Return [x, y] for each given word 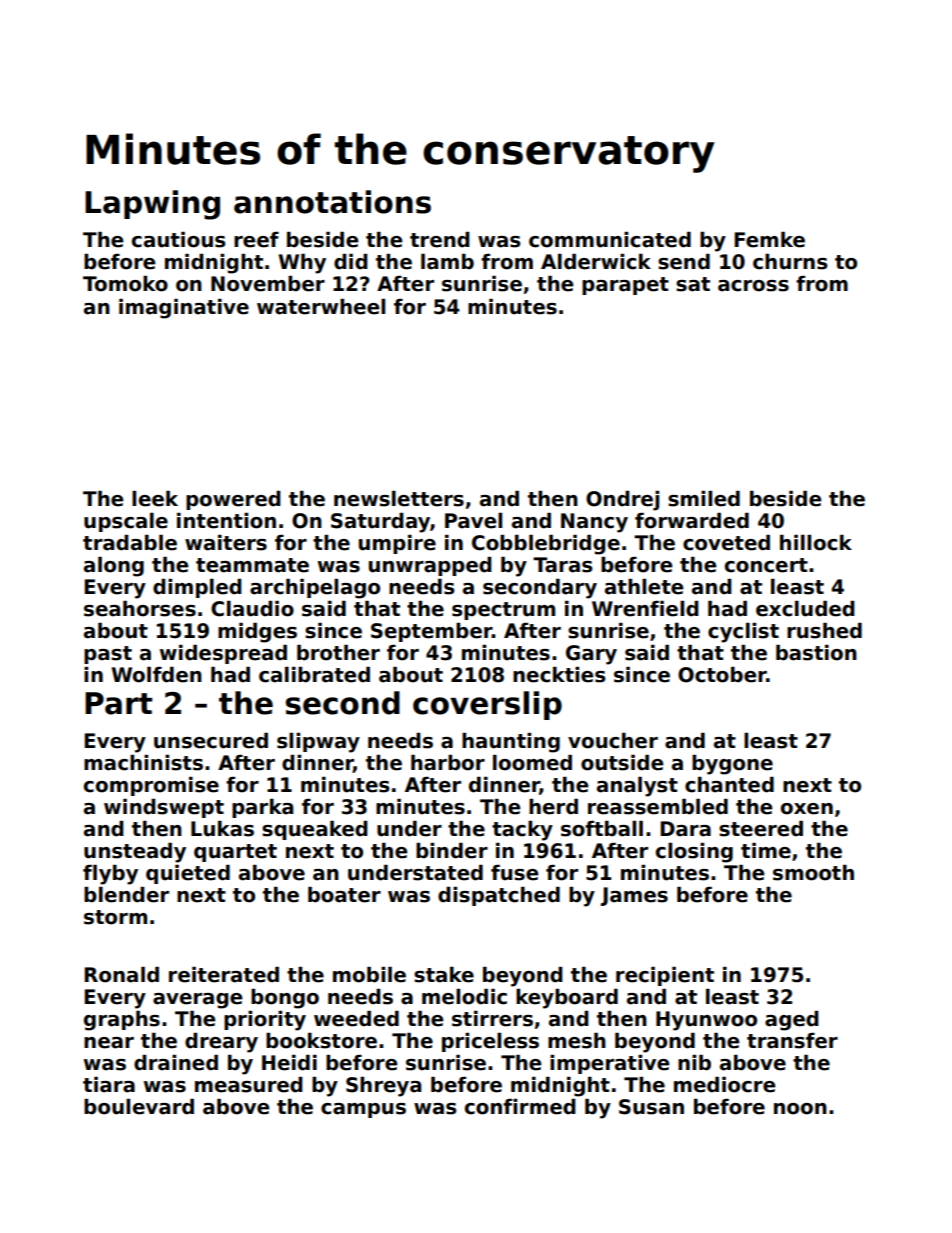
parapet [625, 286]
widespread [223, 654]
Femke [769, 240]
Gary [591, 655]
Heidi [289, 1063]
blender [126, 895]
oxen [807, 809]
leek [155, 499]
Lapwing [152, 205]
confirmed [520, 1107]
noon [800, 1109]
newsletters [399, 499]
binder [452, 851]
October [722, 675]
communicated [610, 240]
